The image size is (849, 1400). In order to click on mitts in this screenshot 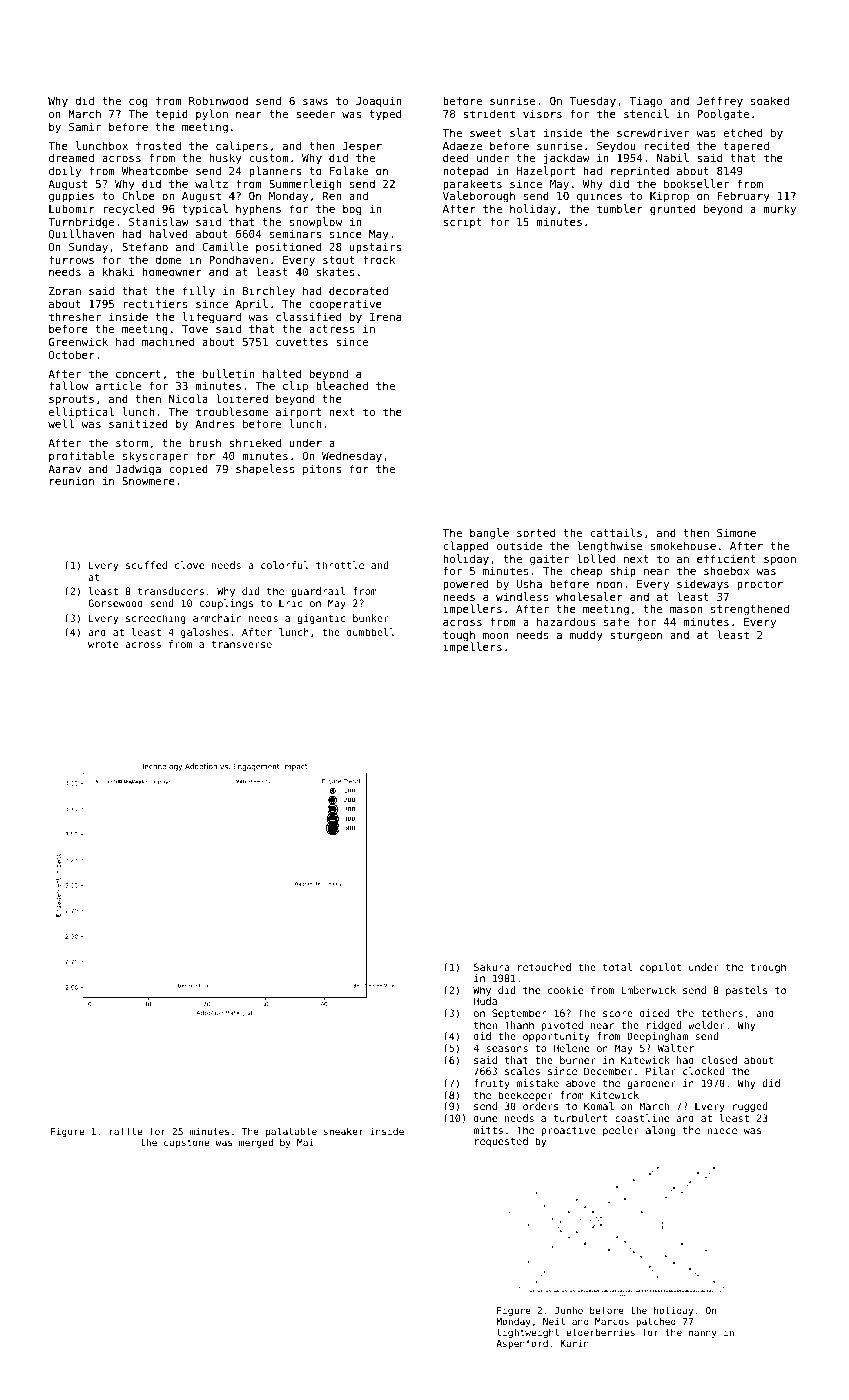, I will do `click(488, 1130)`.
